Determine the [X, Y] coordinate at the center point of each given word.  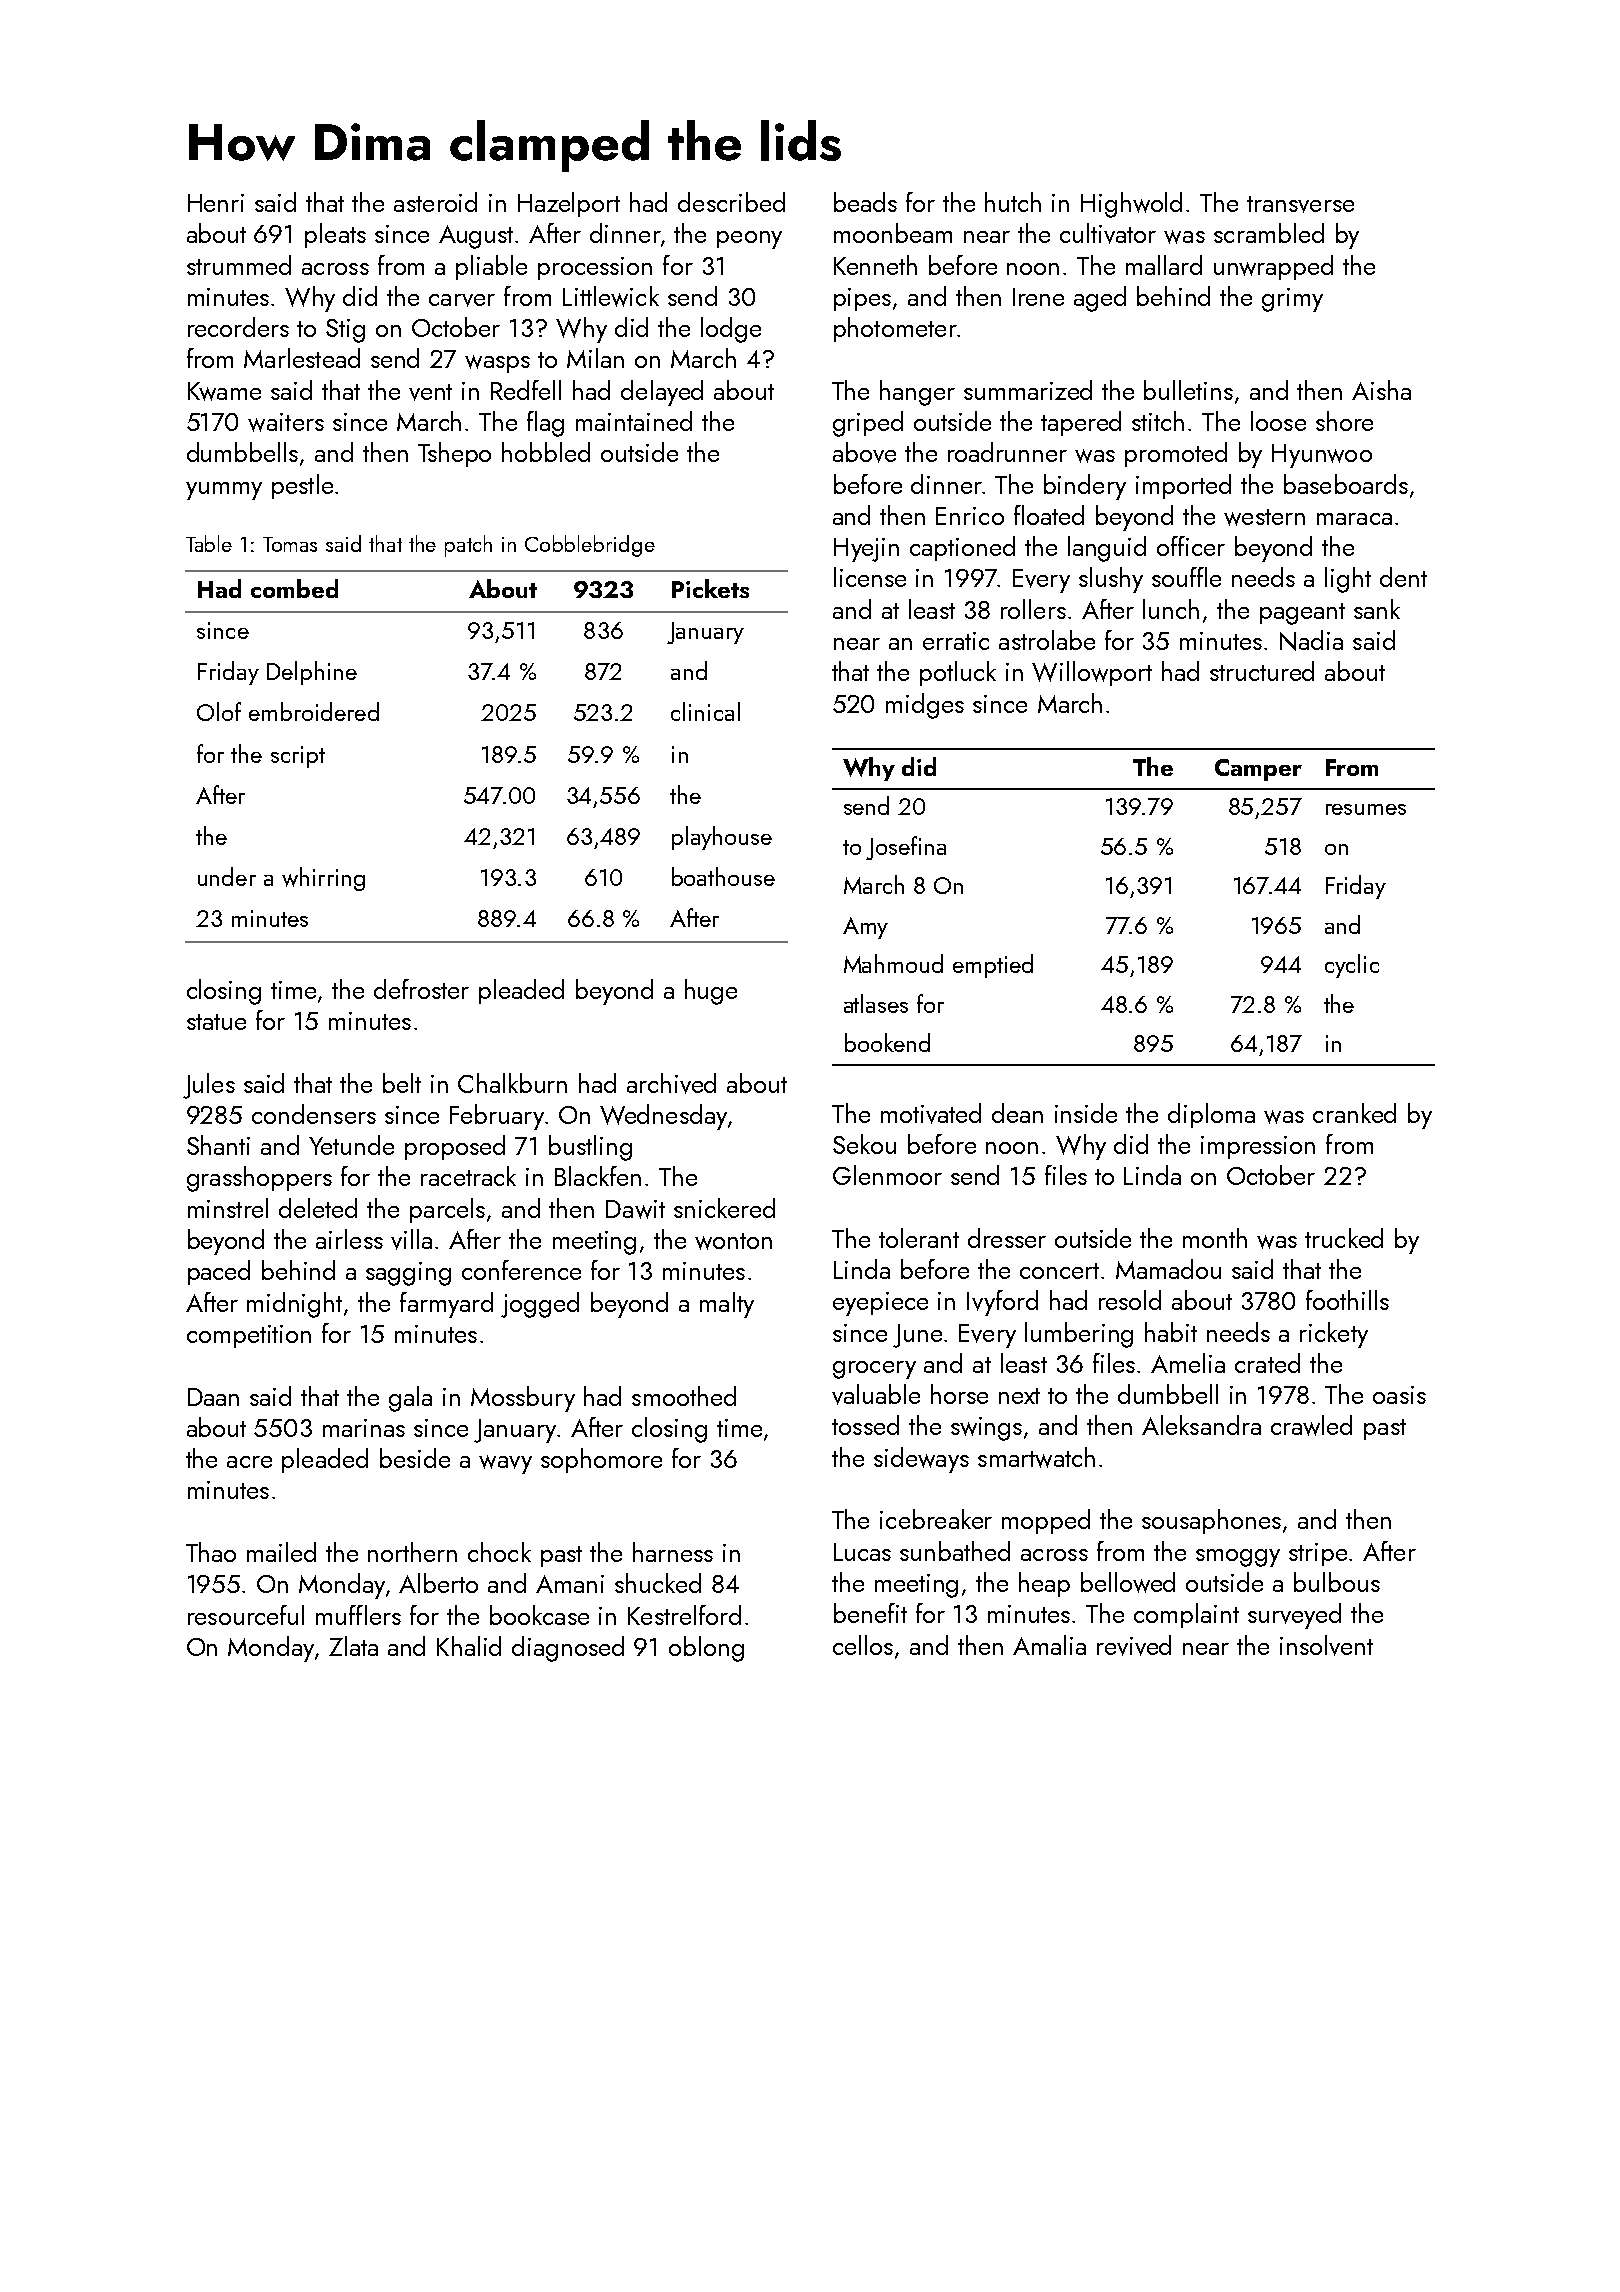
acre [249, 1462]
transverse [1300, 204]
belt [402, 1083]
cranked [1354, 1113]
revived [1134, 1645]
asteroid [435, 202]
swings [986, 1429]
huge [711, 992]
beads [865, 202]
